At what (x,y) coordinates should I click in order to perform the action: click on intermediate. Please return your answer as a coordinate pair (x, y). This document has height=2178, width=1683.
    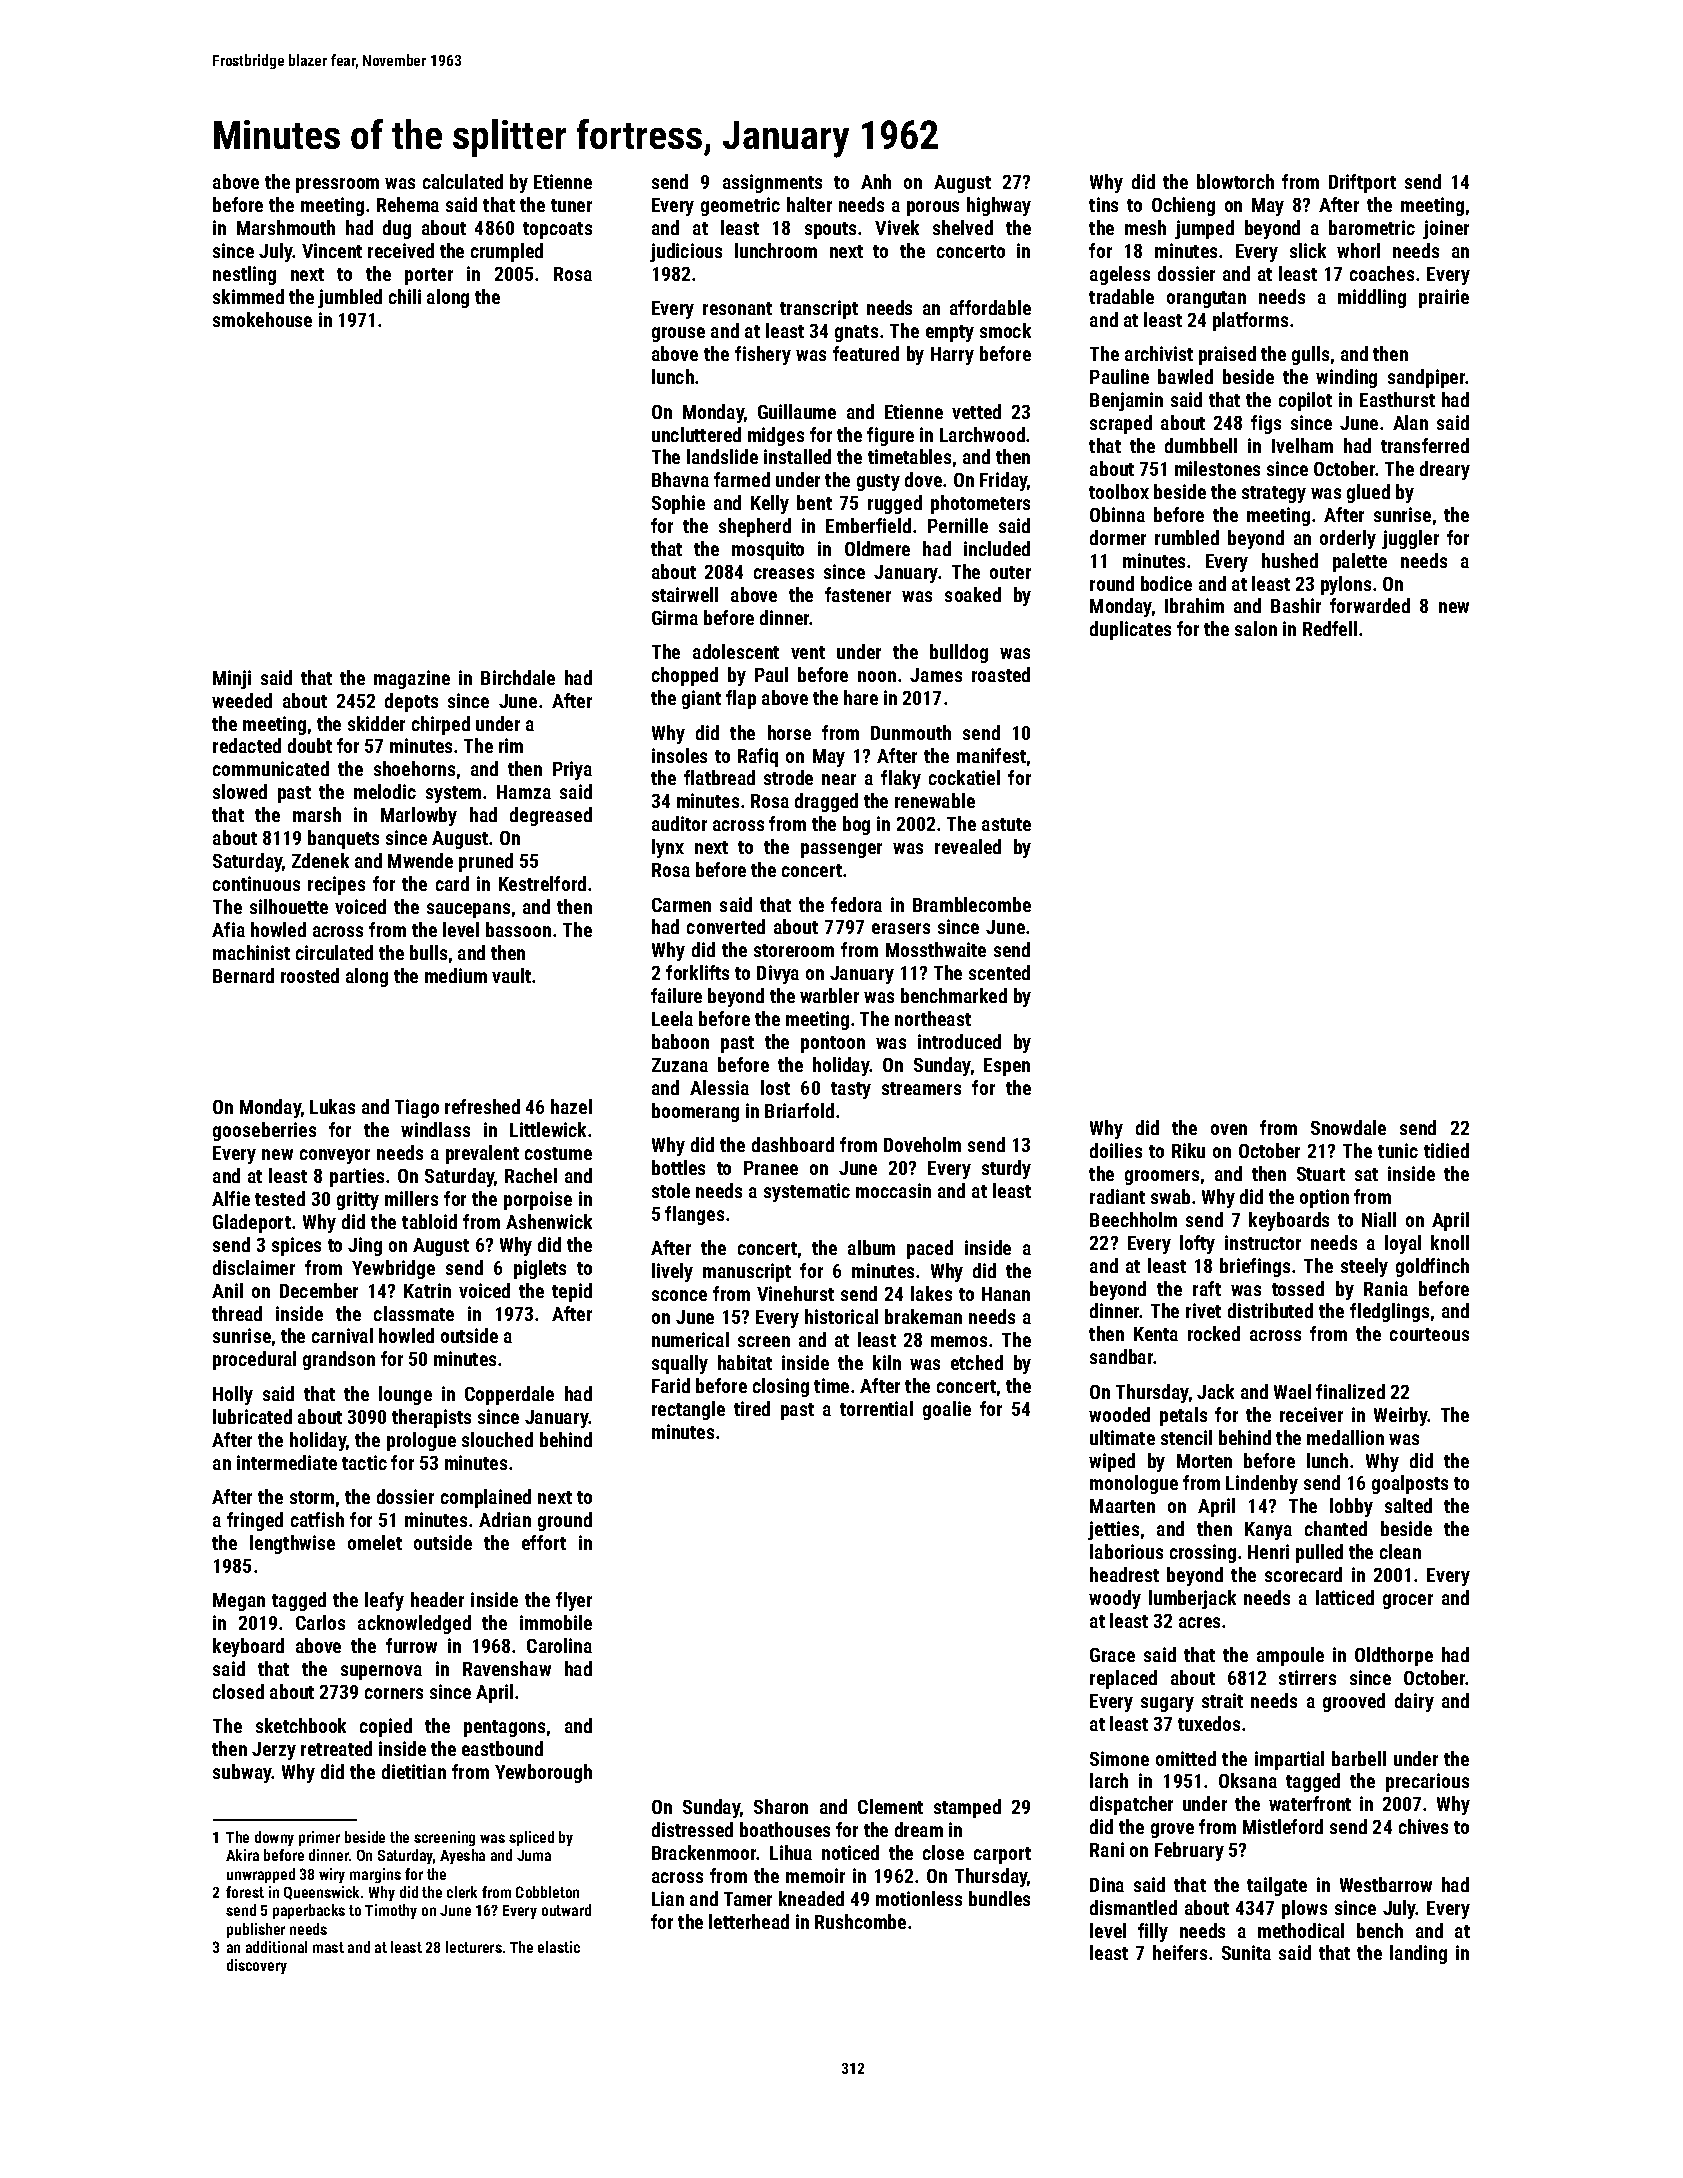
    Looking at the image, I should click on (287, 1462).
